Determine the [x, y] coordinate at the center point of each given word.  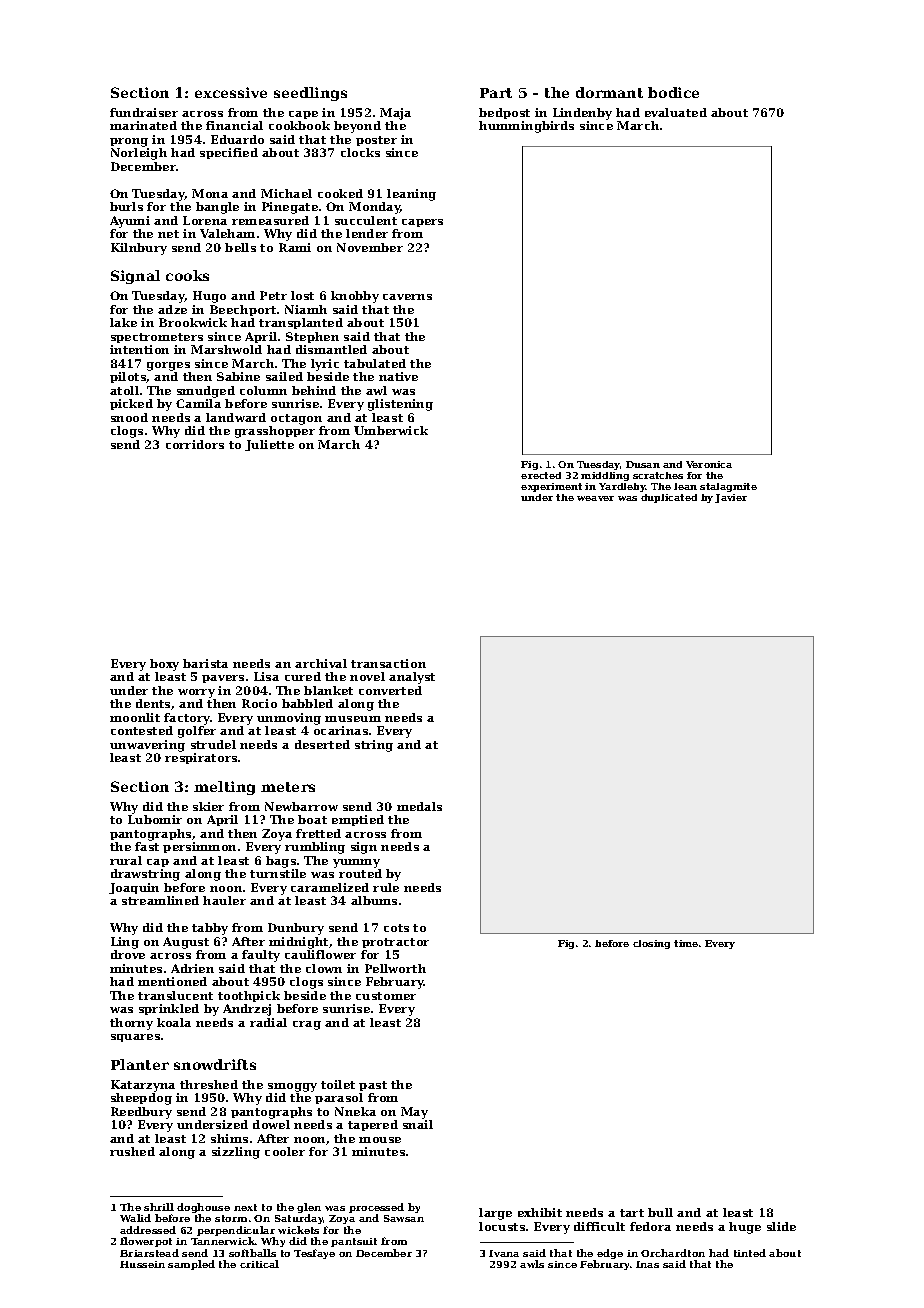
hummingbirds [526, 127]
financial [234, 125]
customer [386, 996]
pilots [128, 377]
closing [651, 944]
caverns [407, 297]
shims [229, 1138]
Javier [731, 498]
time [686, 943]
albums [374, 900]
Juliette [269, 445]
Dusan [643, 464]
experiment [551, 487]
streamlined [160, 900]
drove [128, 954]
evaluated [676, 112]
